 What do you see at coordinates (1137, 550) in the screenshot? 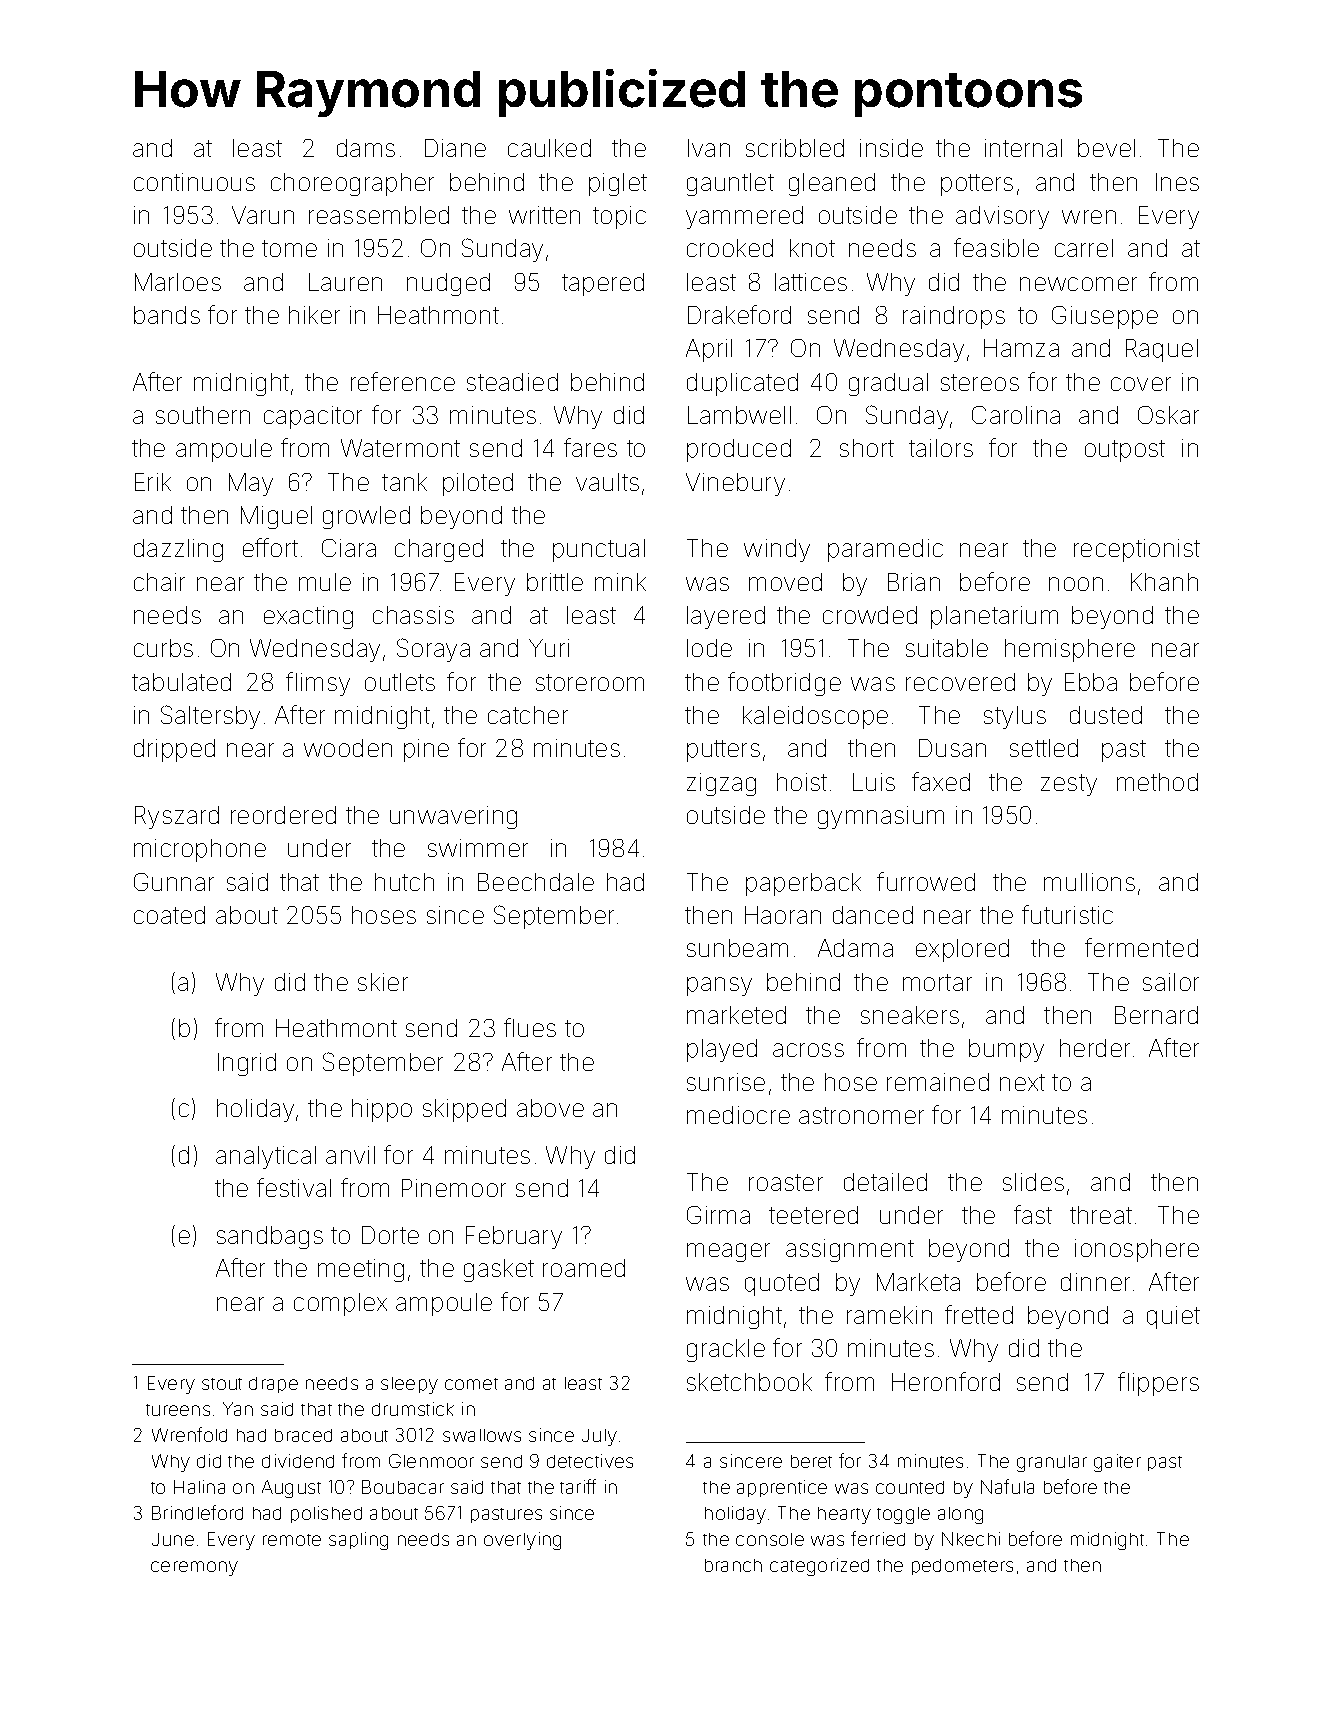
I see `receptionist` at bounding box center [1137, 550].
